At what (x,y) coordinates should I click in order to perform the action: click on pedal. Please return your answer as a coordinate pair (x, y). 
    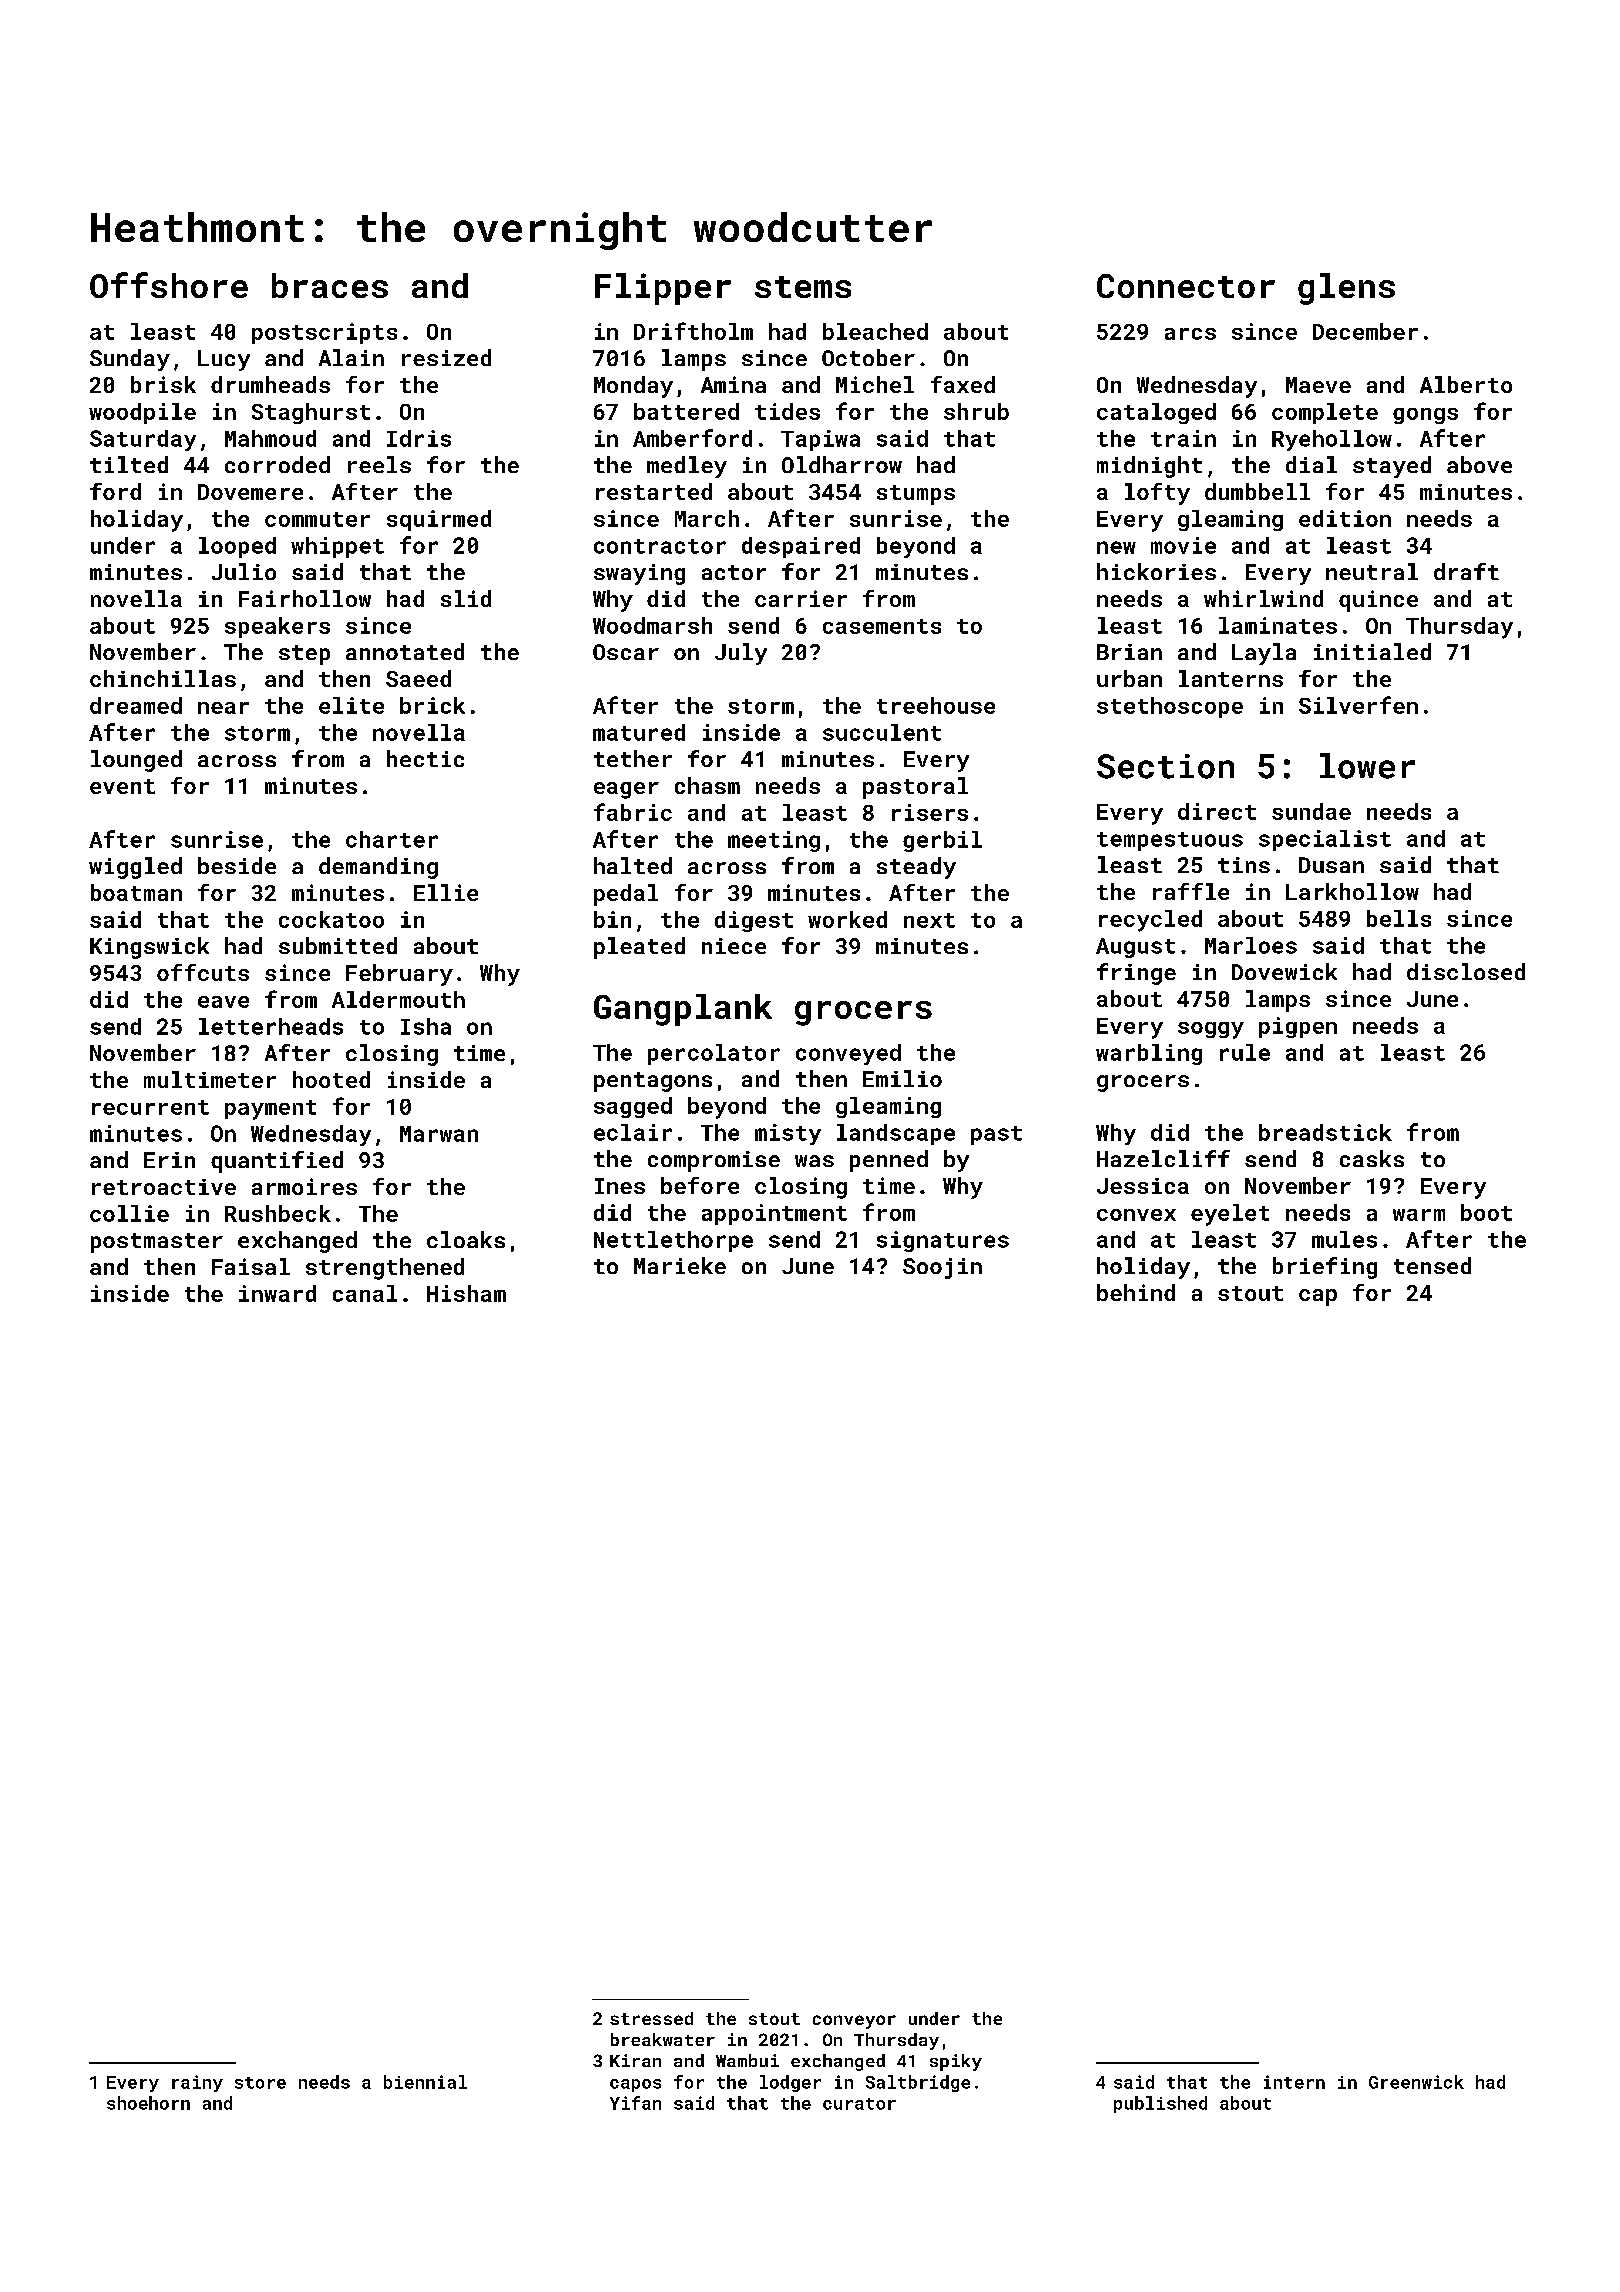
    Looking at the image, I should click on (626, 895).
